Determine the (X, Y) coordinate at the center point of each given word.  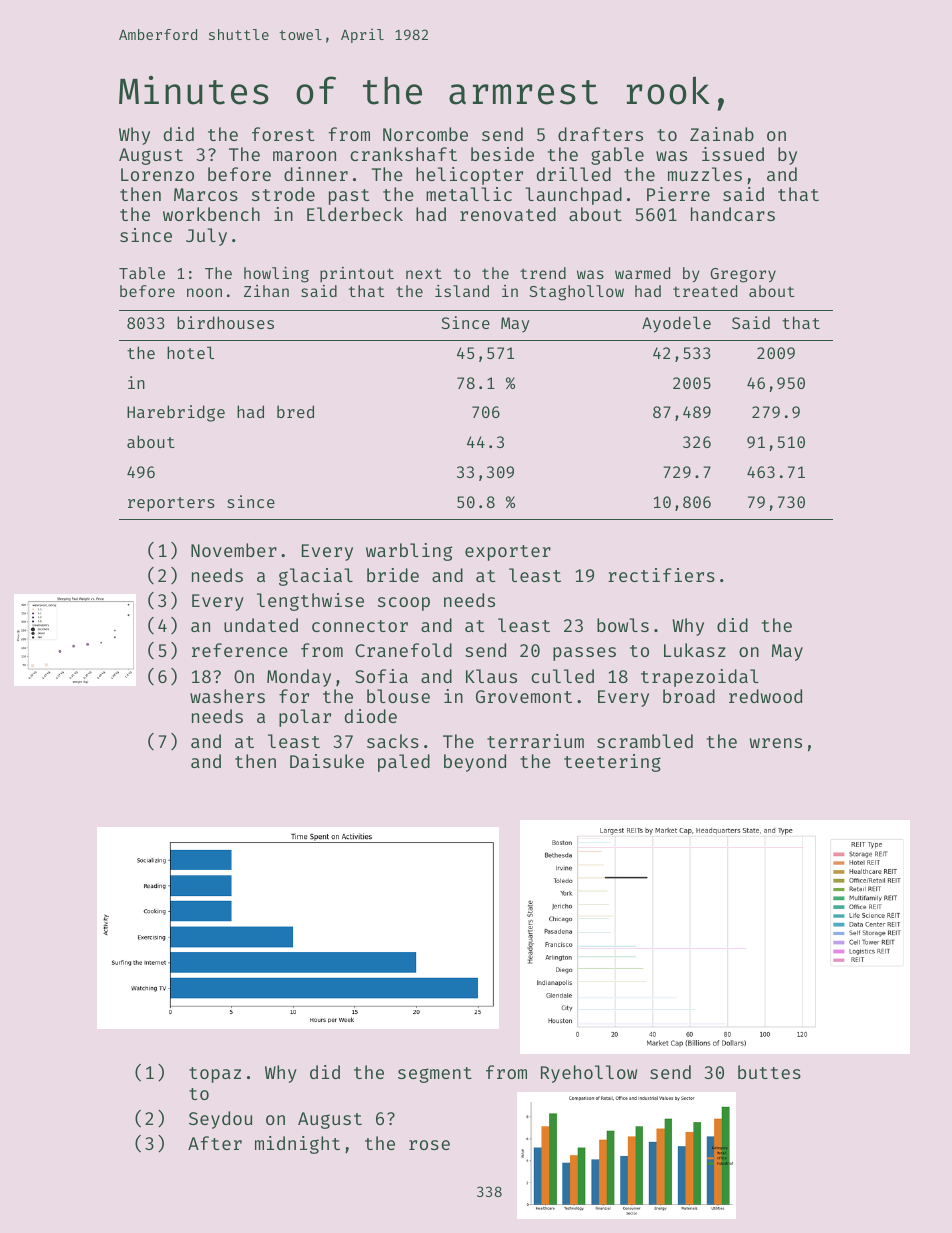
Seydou (220, 1120)
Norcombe (425, 134)
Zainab (722, 134)
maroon (304, 156)
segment (435, 1075)
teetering (612, 763)
